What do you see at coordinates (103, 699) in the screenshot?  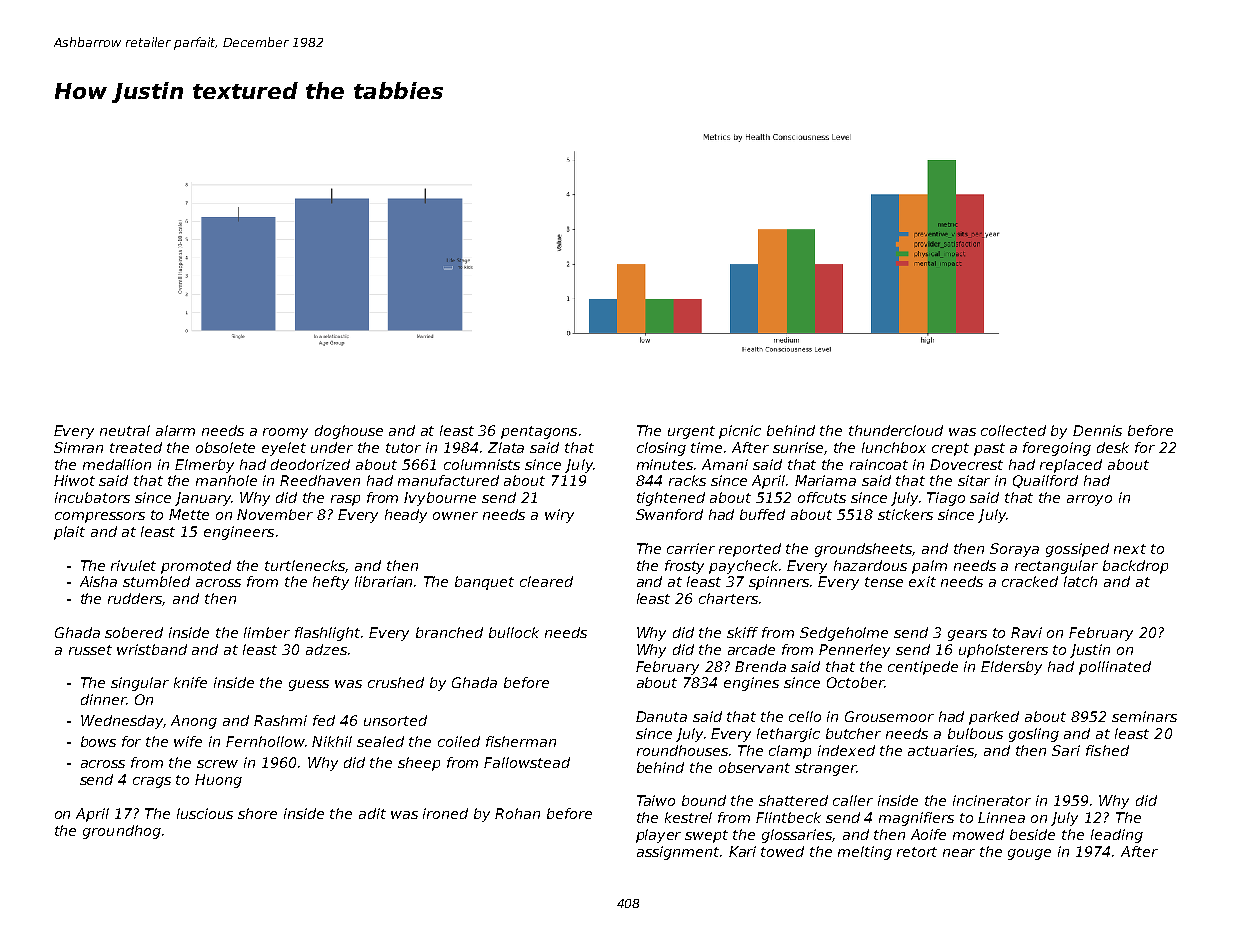 I see `dinner` at bounding box center [103, 699].
